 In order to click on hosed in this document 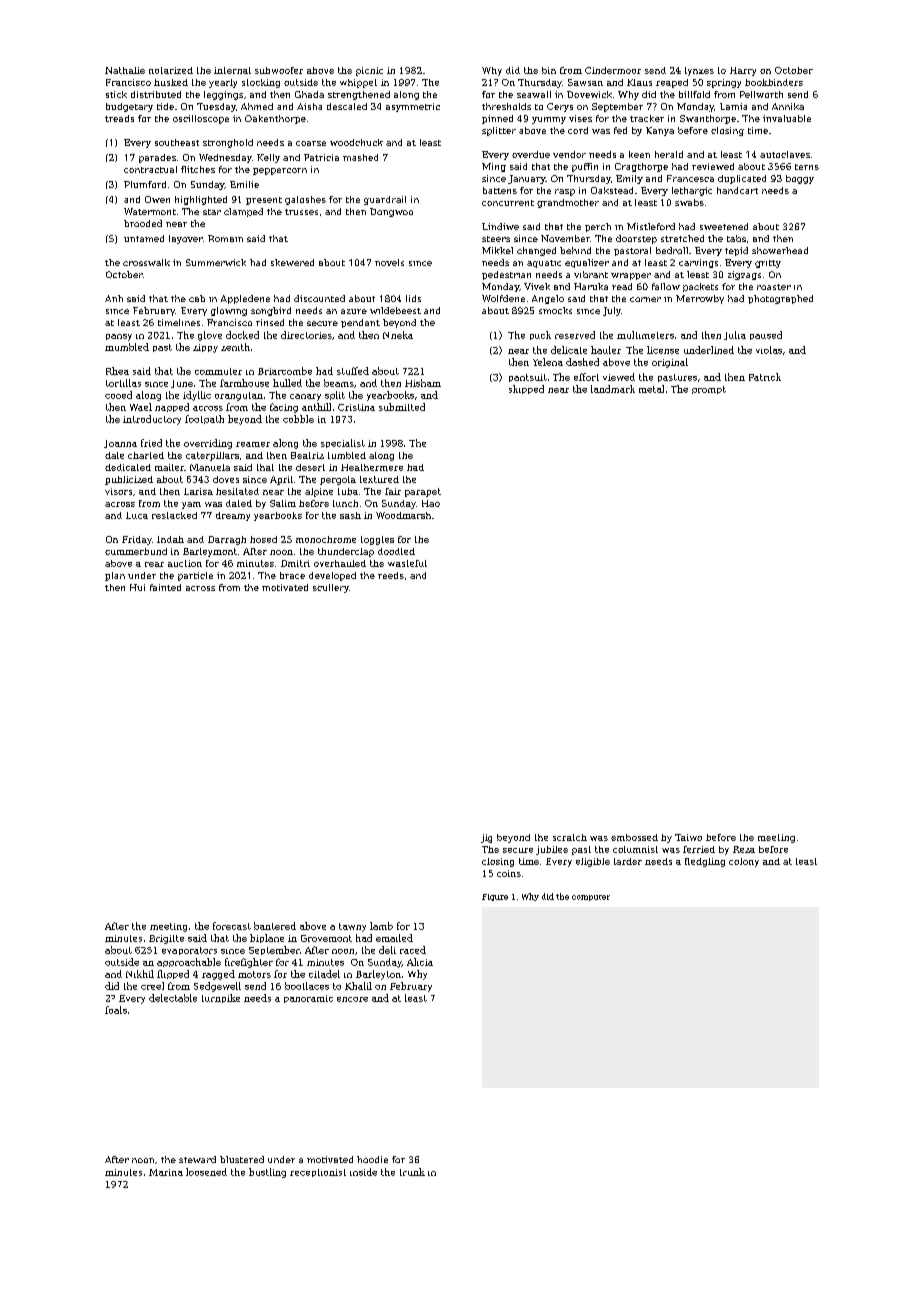, I will do `click(263, 539)`.
